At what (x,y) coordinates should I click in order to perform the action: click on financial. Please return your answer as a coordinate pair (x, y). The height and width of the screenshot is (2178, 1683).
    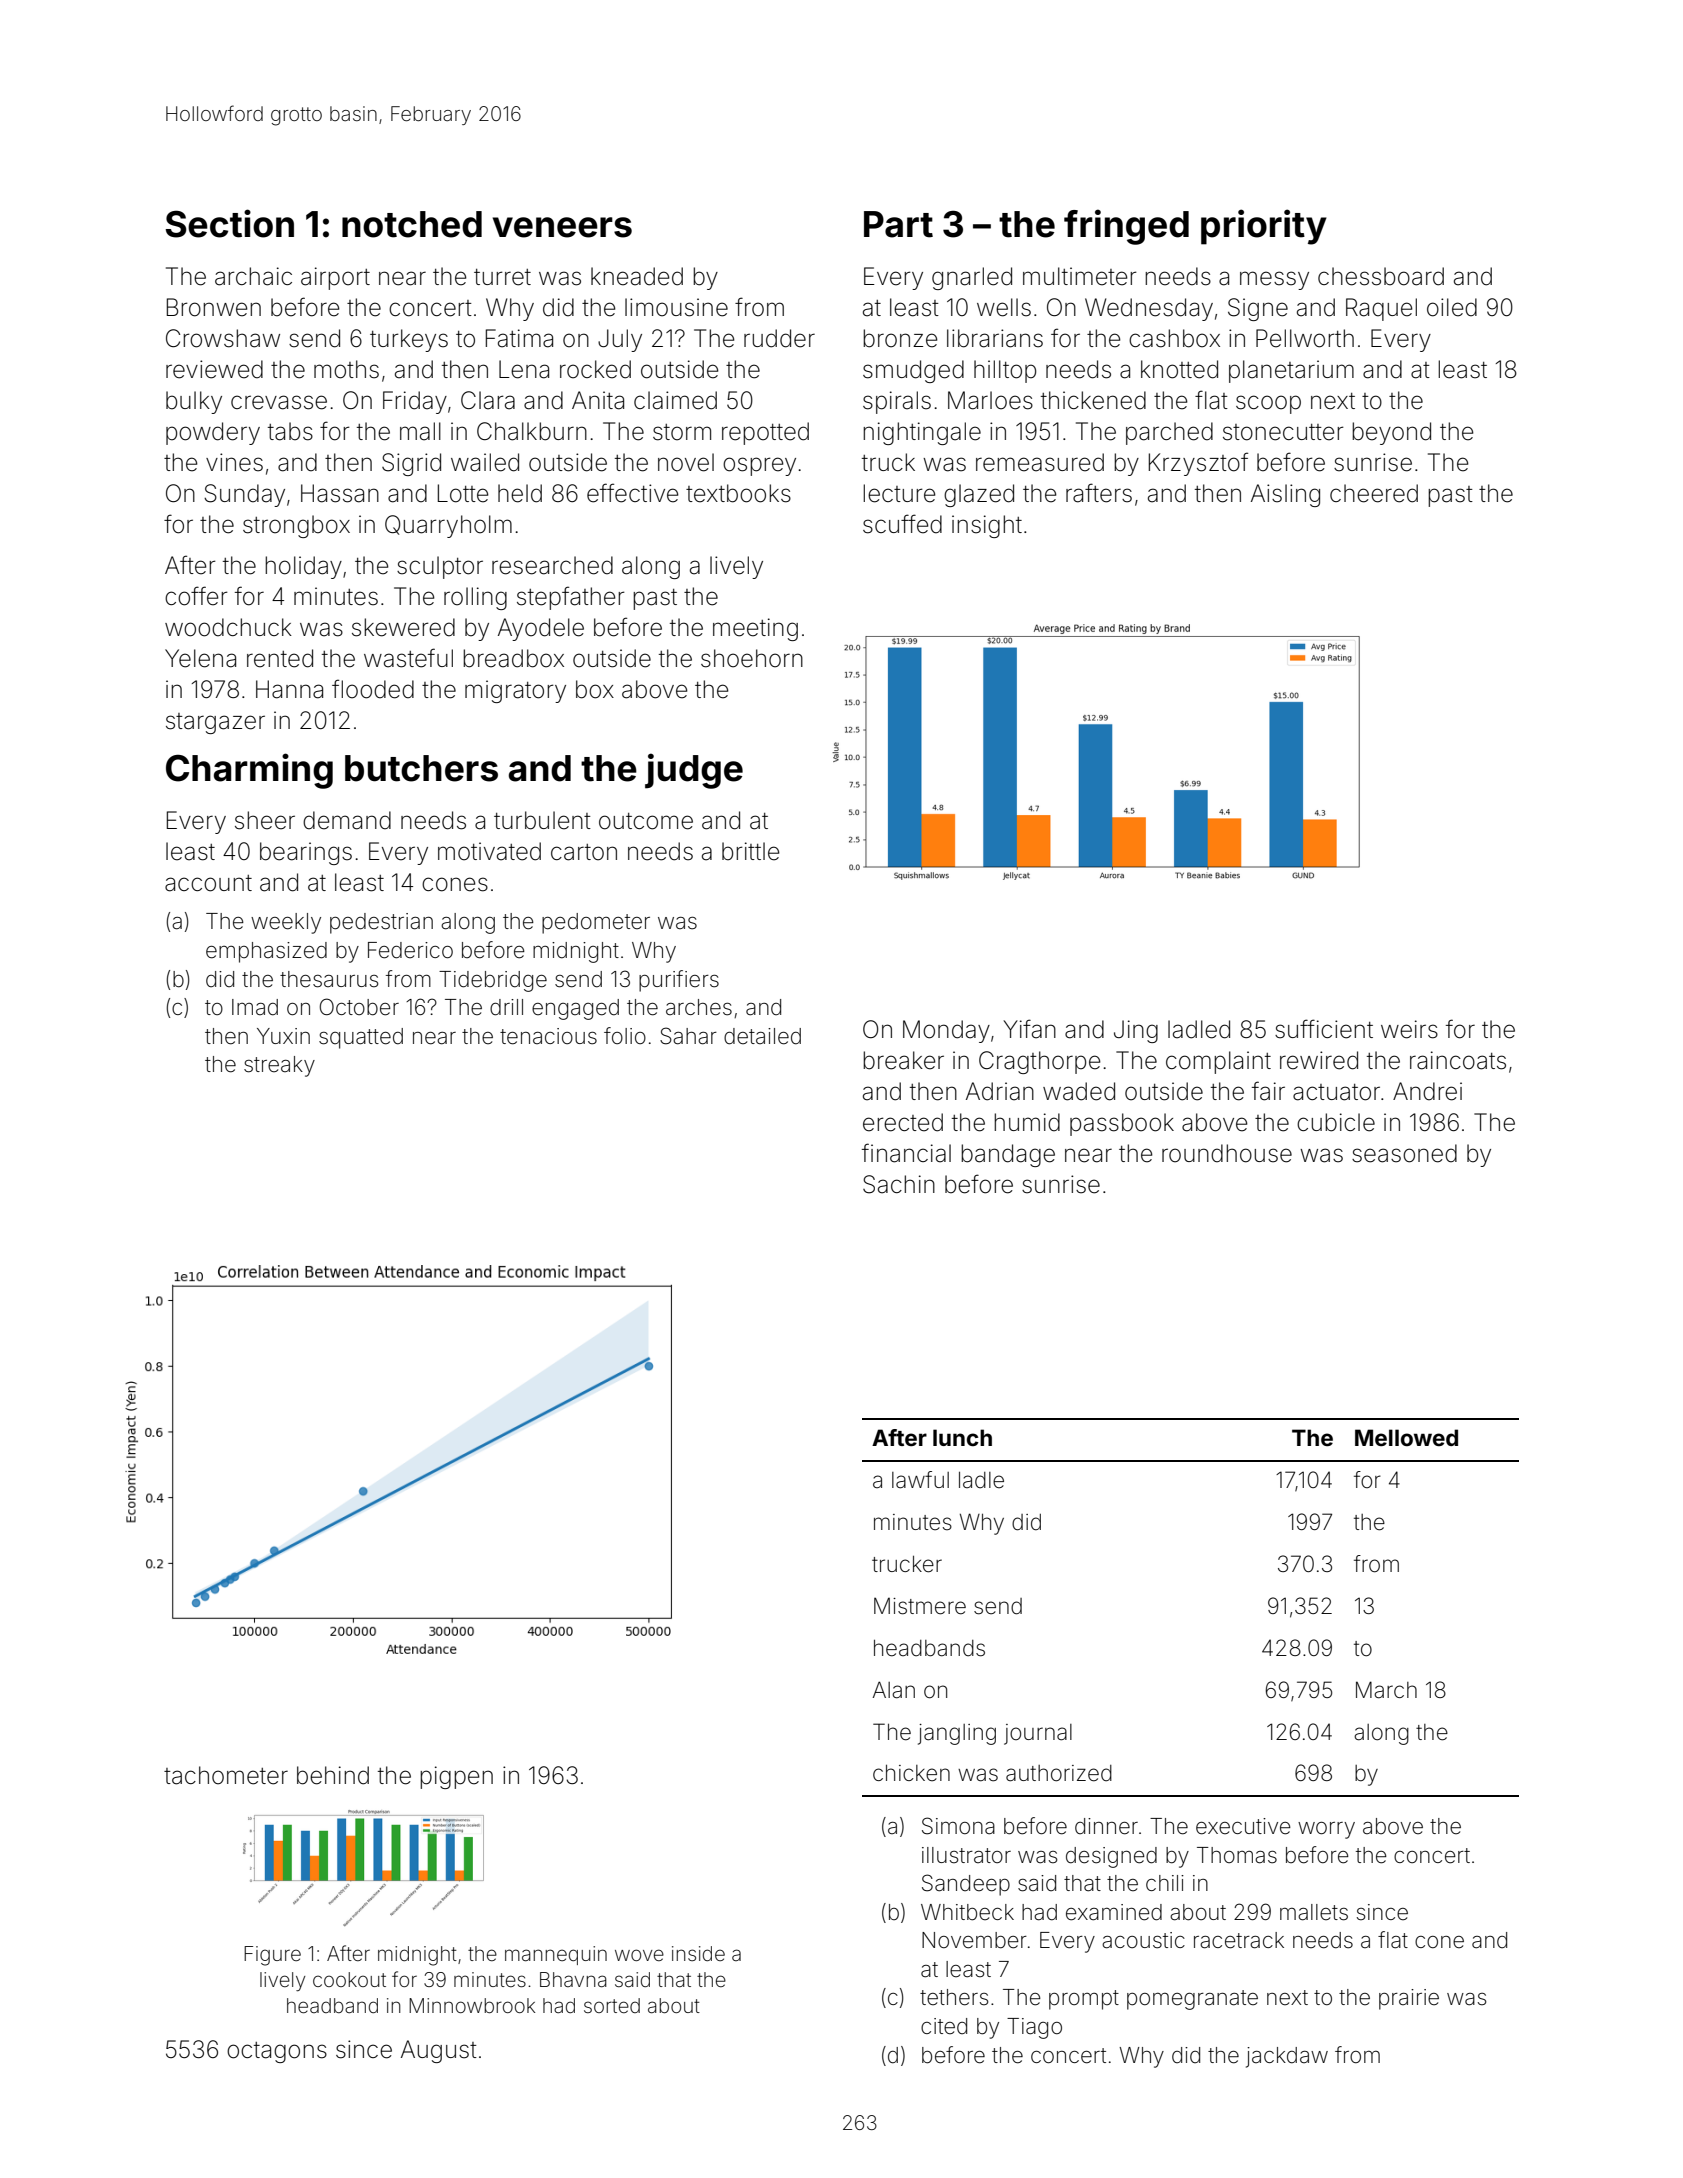
    Looking at the image, I should click on (906, 1153).
